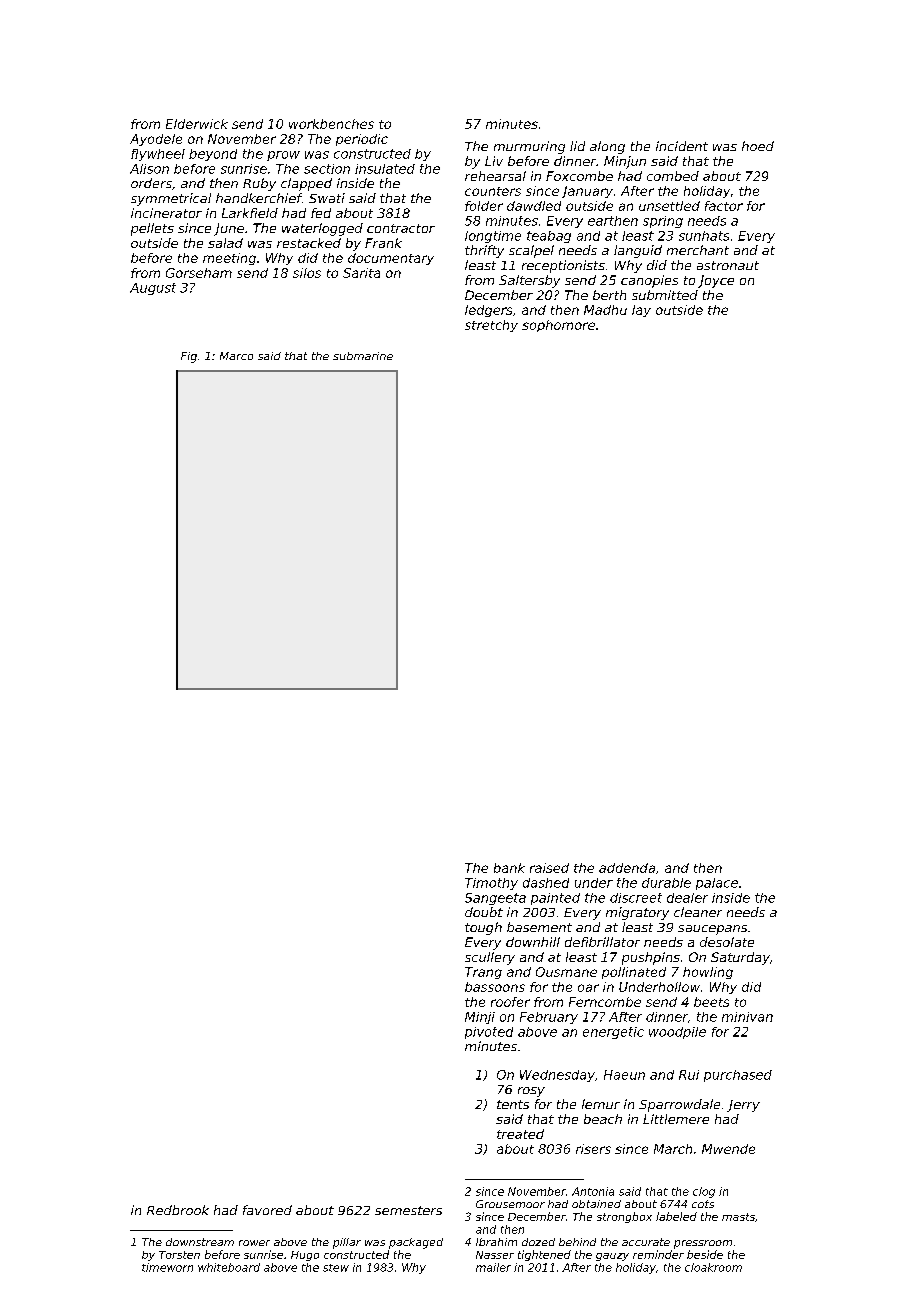 This image has height=1316, width=908. What do you see at coordinates (408, 1210) in the image?
I see `semesters` at bounding box center [408, 1210].
